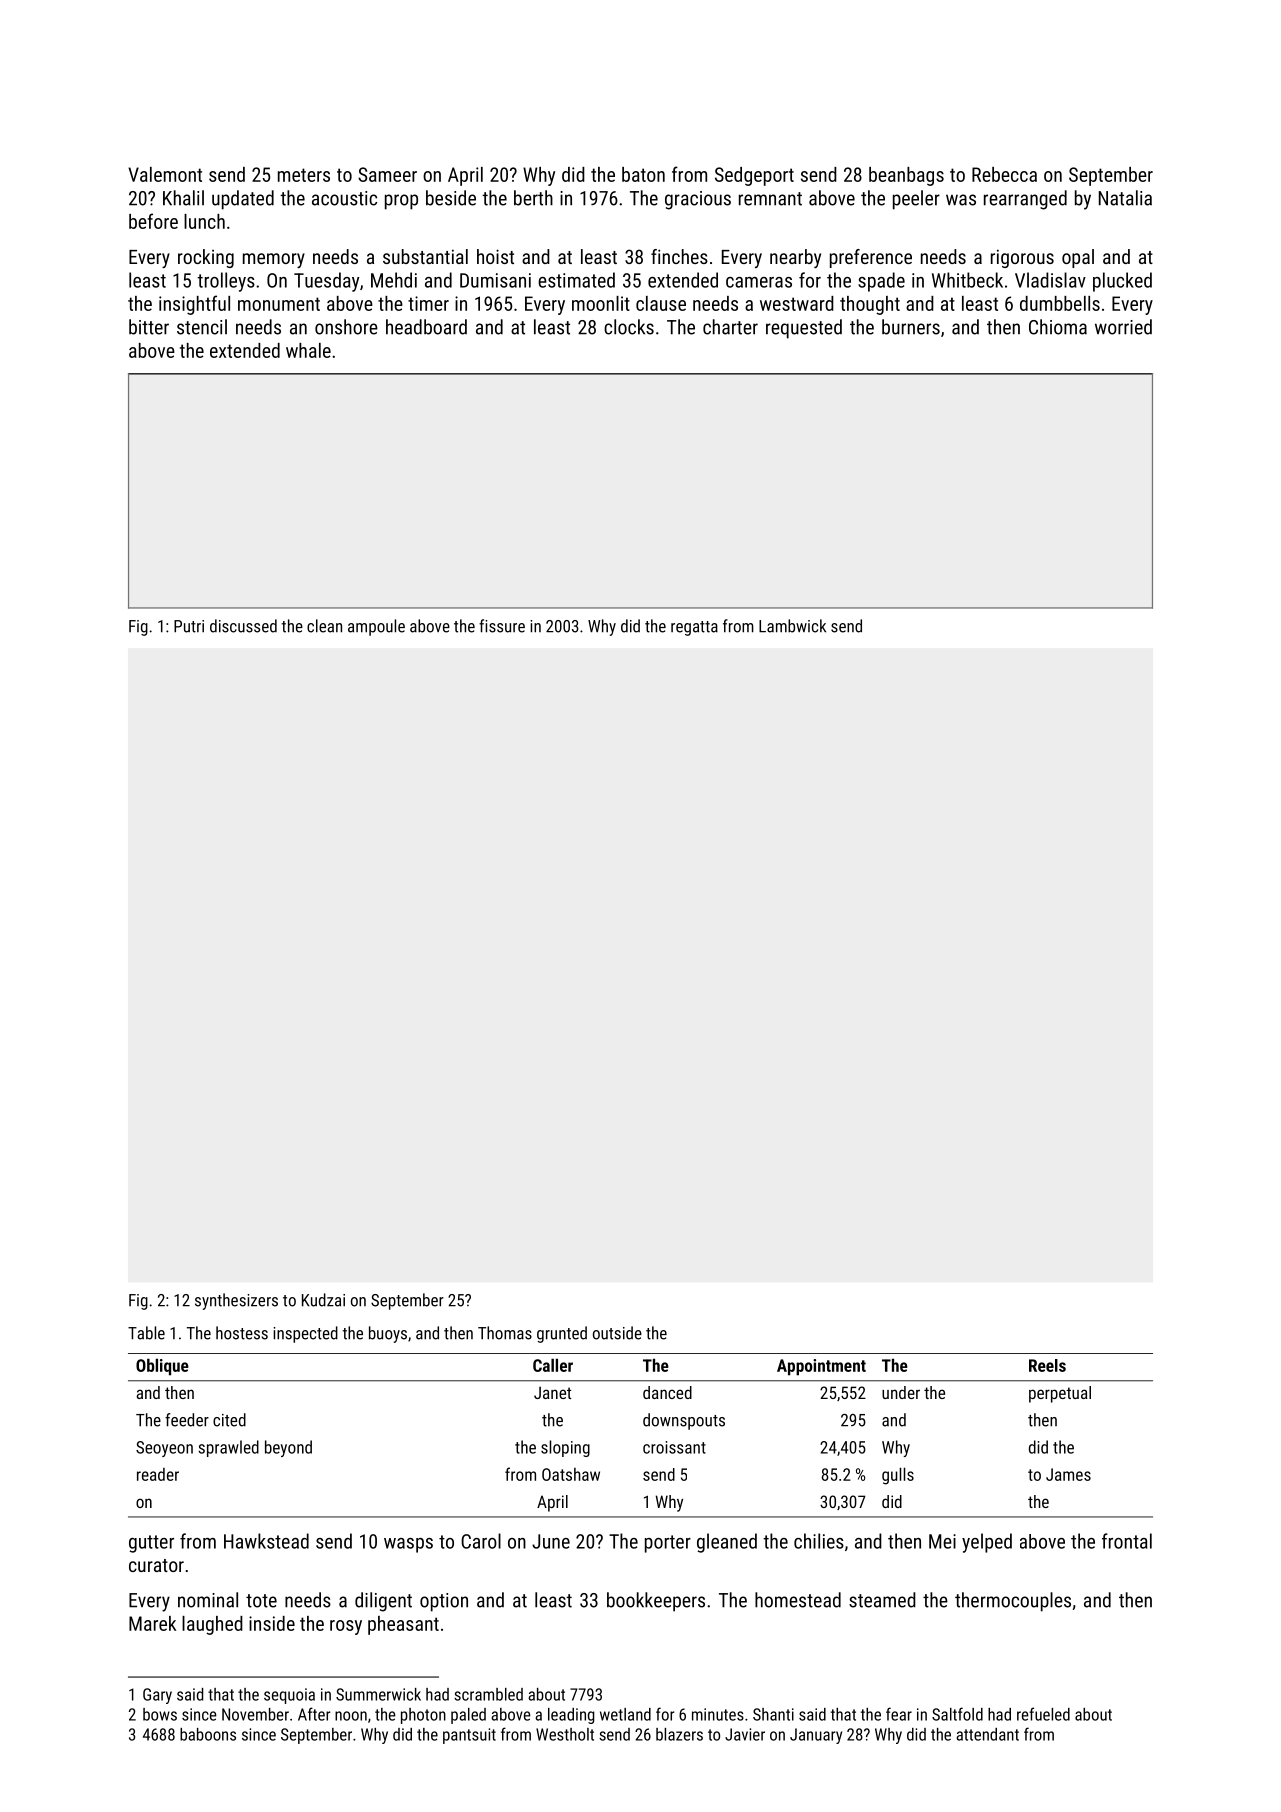  I want to click on ampoule, so click(376, 627).
